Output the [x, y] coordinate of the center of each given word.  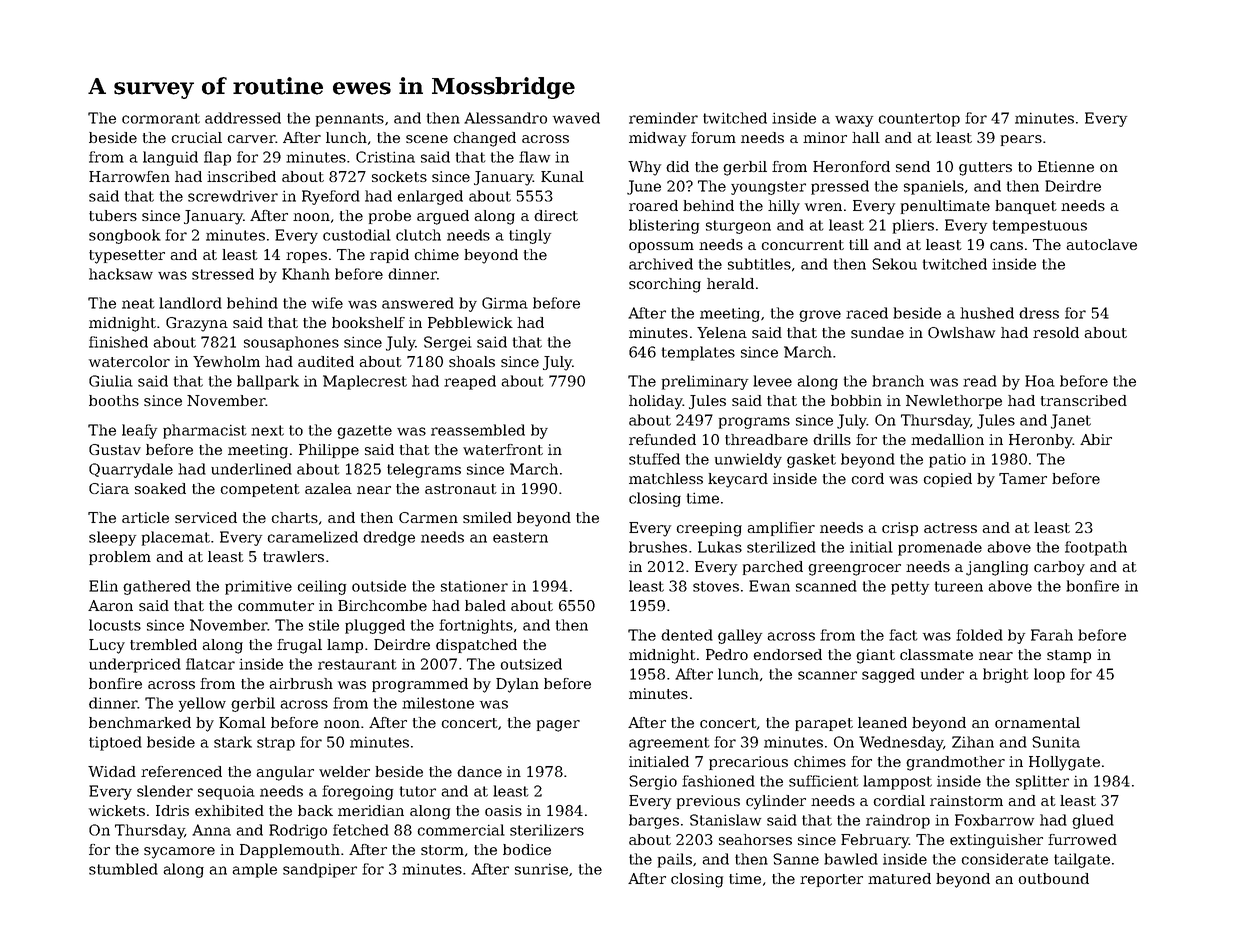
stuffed [654, 459]
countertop [919, 120]
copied [948, 480]
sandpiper [320, 870]
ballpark [268, 382]
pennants [350, 120]
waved [576, 118]
